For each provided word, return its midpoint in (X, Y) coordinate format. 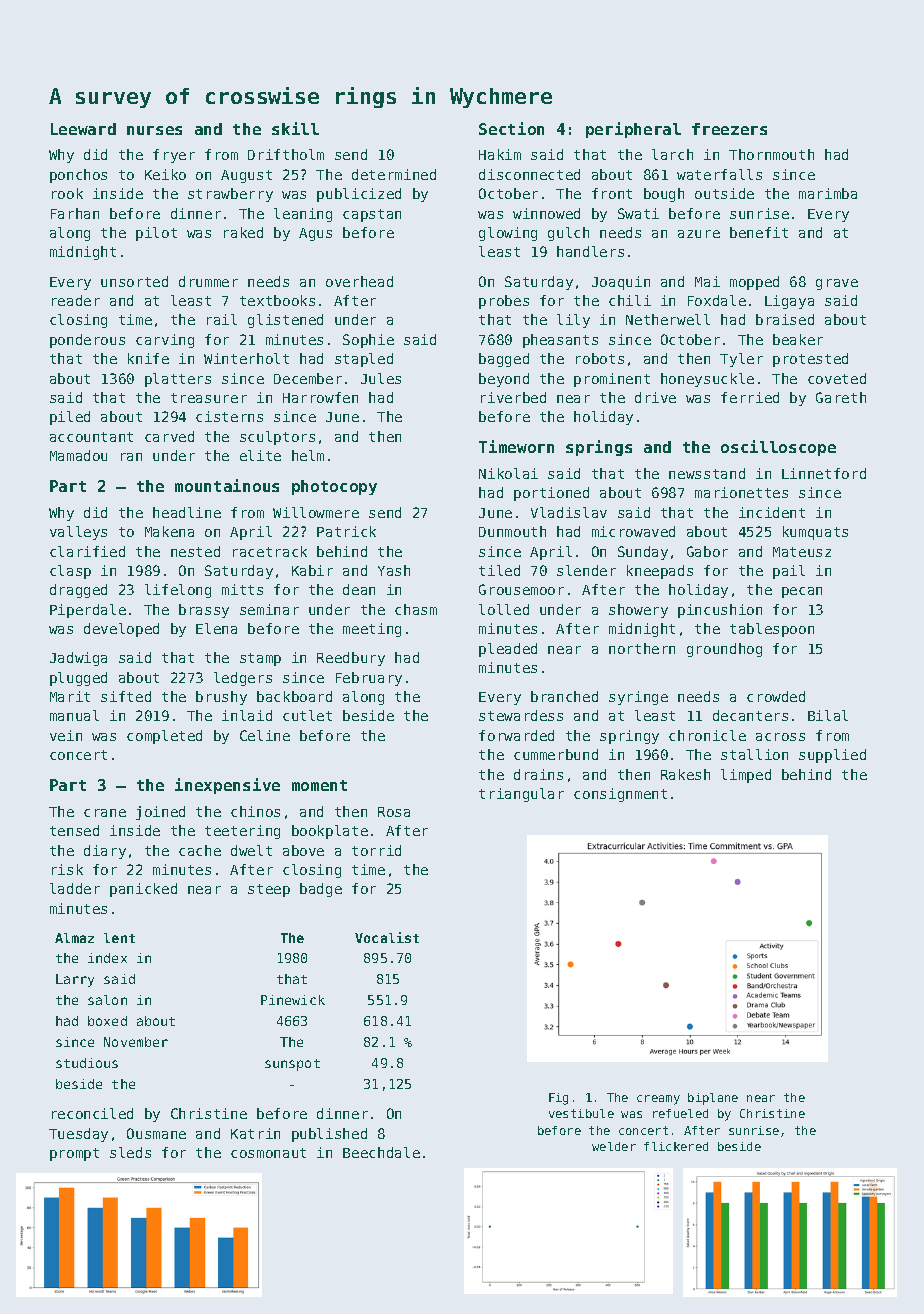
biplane (713, 1099)
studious (87, 1063)
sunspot (292, 1065)
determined (394, 174)
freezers (729, 129)
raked (243, 232)
